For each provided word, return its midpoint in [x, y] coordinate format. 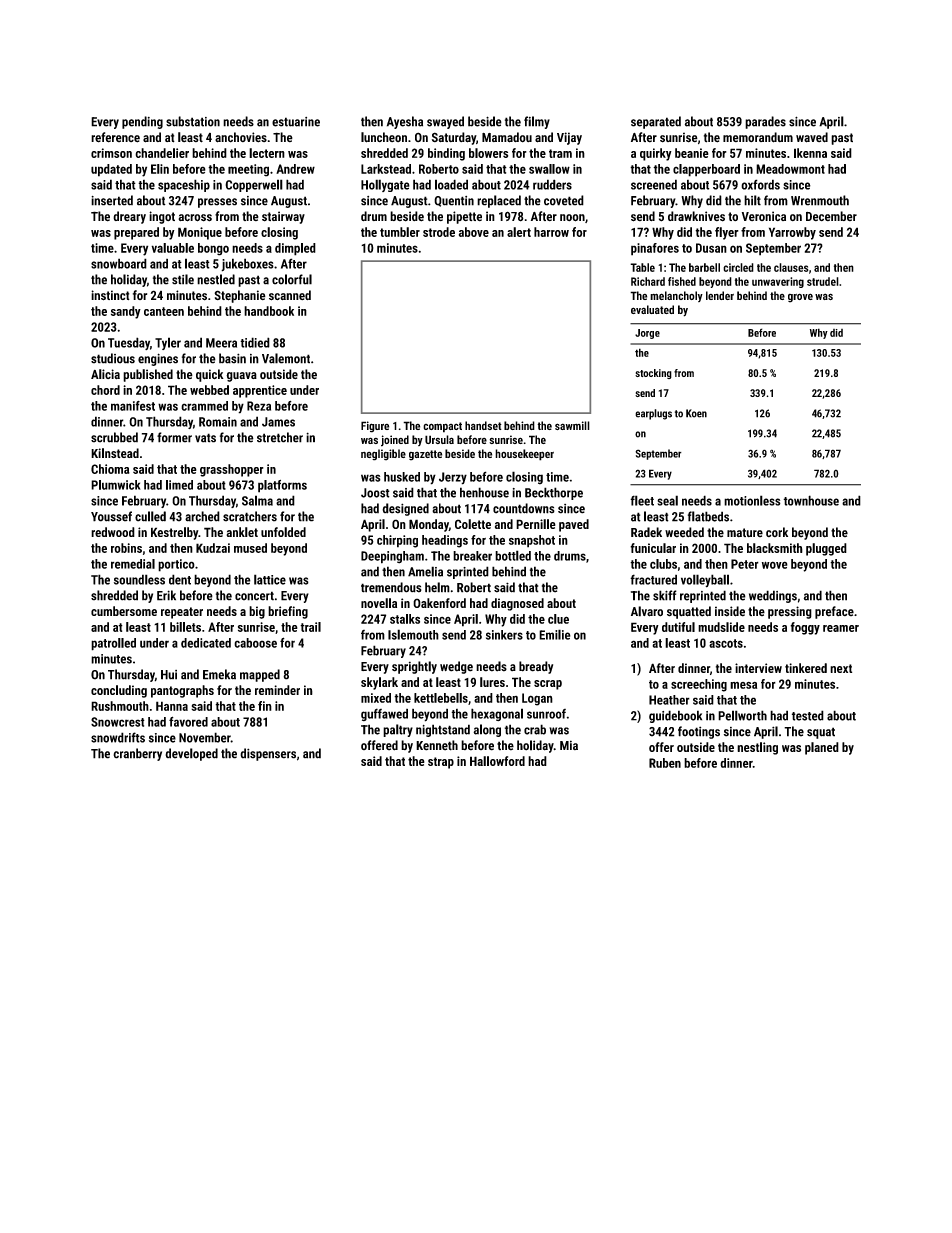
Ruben [665, 763]
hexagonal [497, 714]
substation [193, 121]
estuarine [296, 122]
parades [765, 122]
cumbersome [124, 611]
